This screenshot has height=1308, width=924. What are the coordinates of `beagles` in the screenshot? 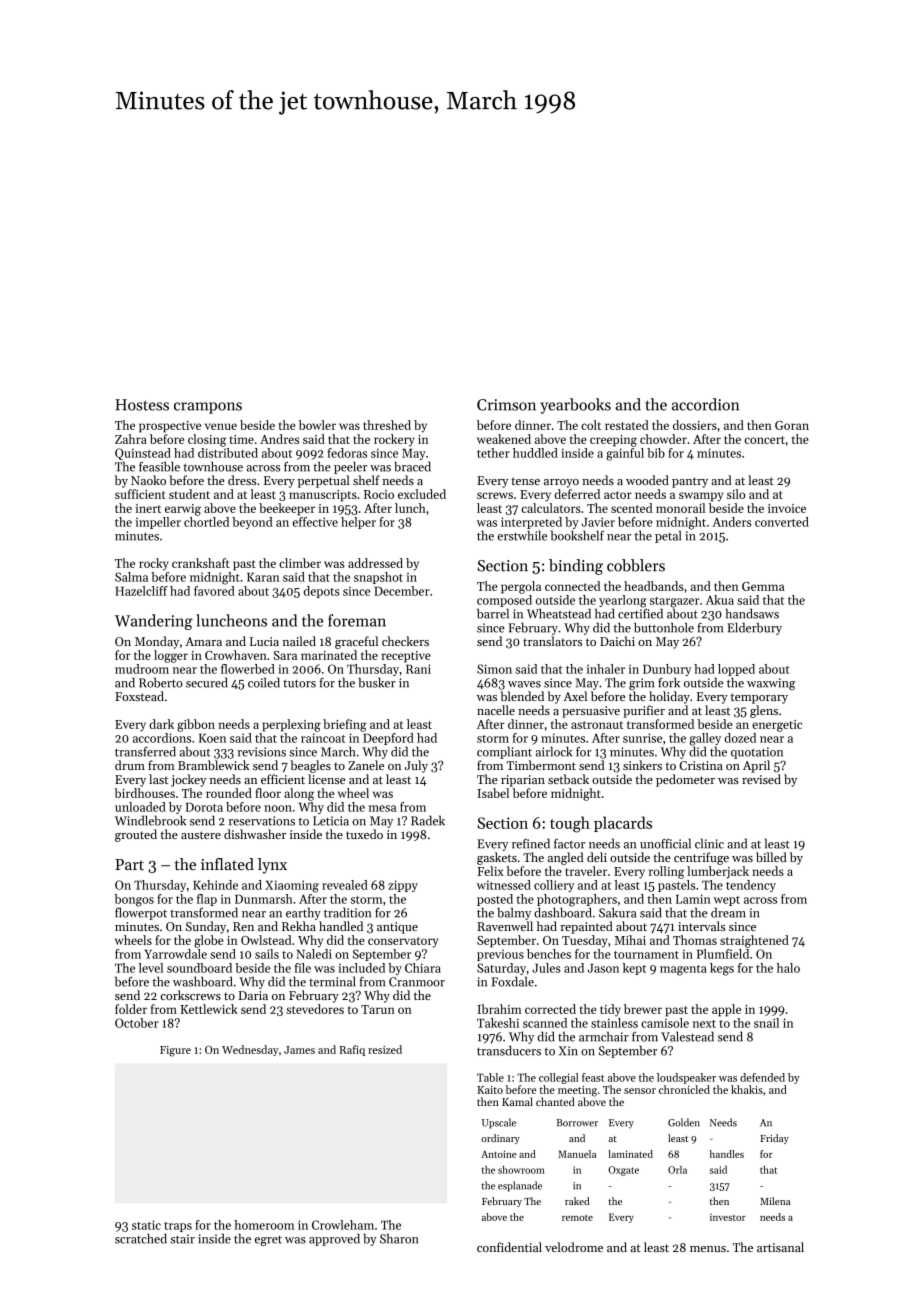 It's located at (310, 766).
